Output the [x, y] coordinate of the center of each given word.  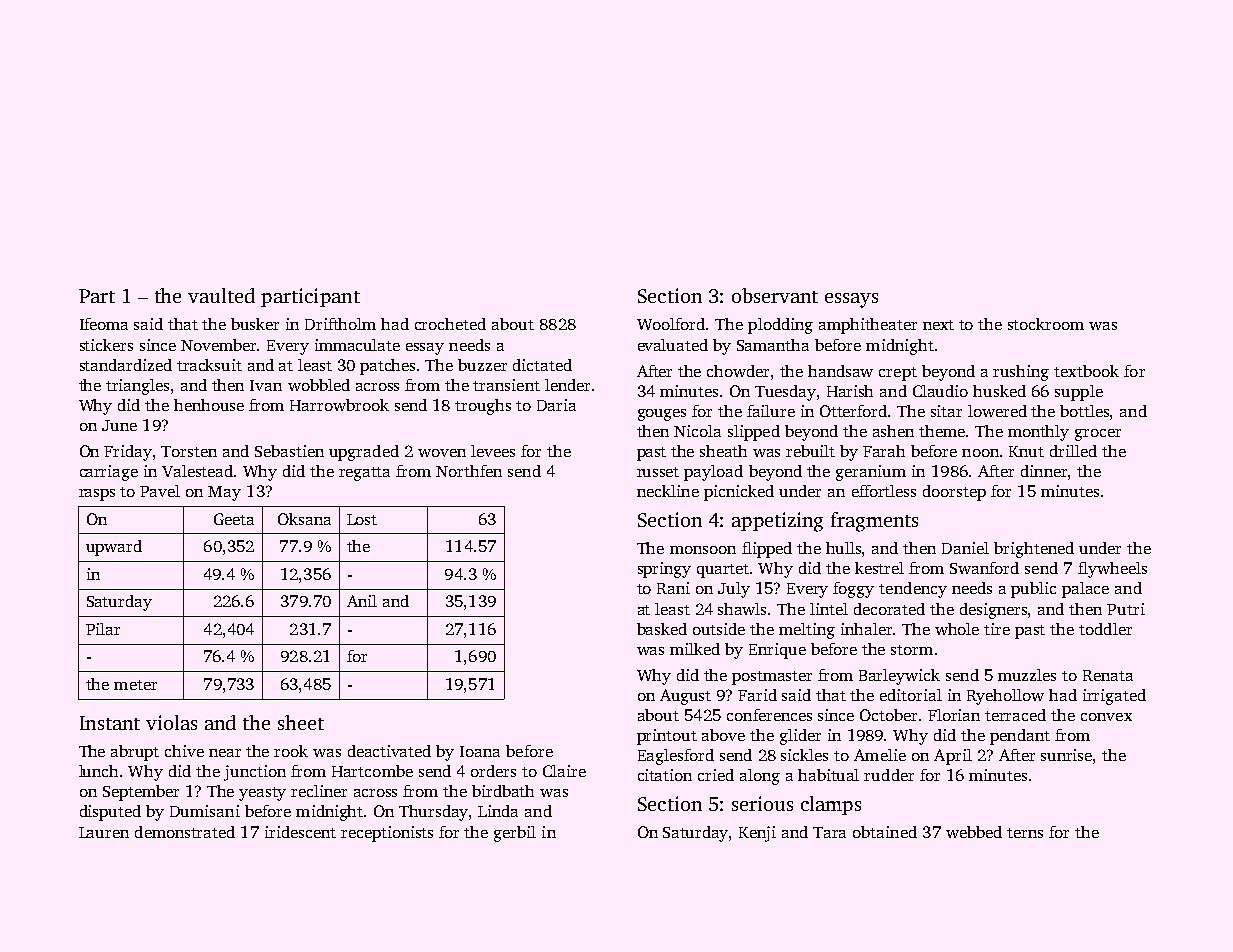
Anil [362, 601]
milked [695, 649]
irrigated [1114, 697]
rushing [1021, 373]
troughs [483, 407]
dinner [1044, 471]
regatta [364, 474]
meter [135, 685]
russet [658, 472]
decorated [889, 609]
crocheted [450, 324]
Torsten [189, 451]
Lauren [104, 832]
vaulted [221, 295]
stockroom [1046, 324]
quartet [723, 571]
